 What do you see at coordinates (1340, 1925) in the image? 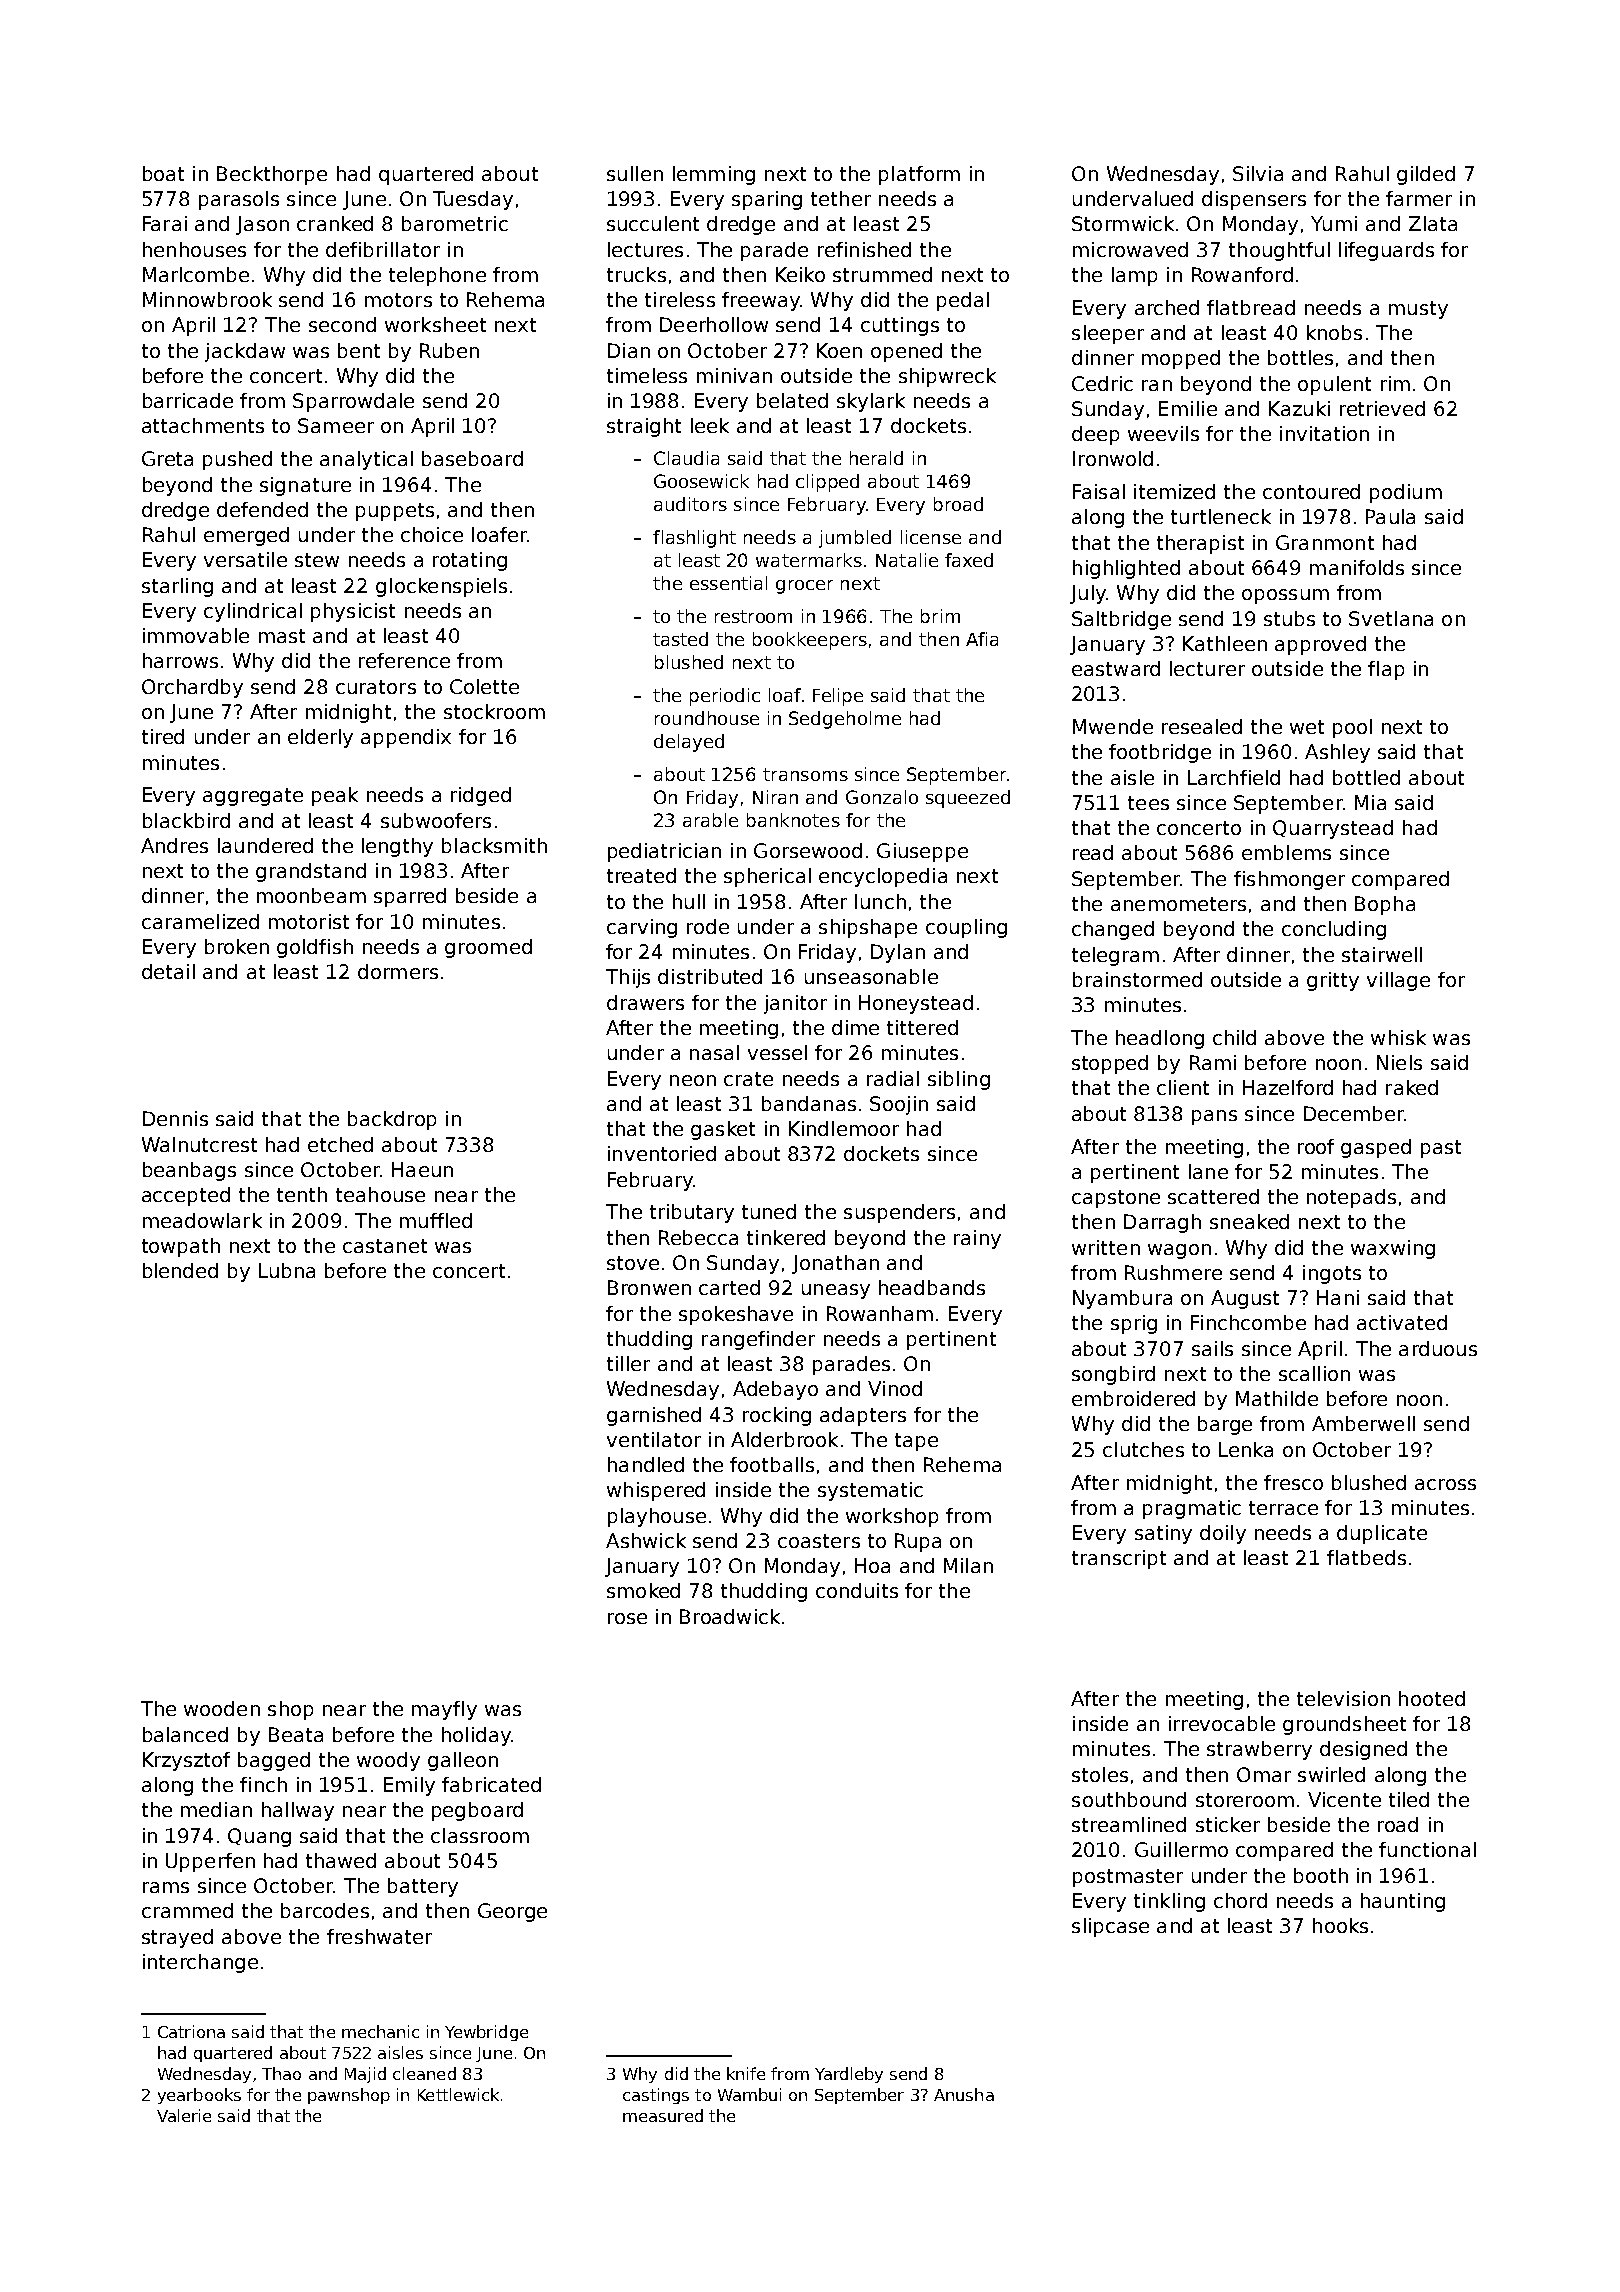
I see `hooks` at bounding box center [1340, 1925].
